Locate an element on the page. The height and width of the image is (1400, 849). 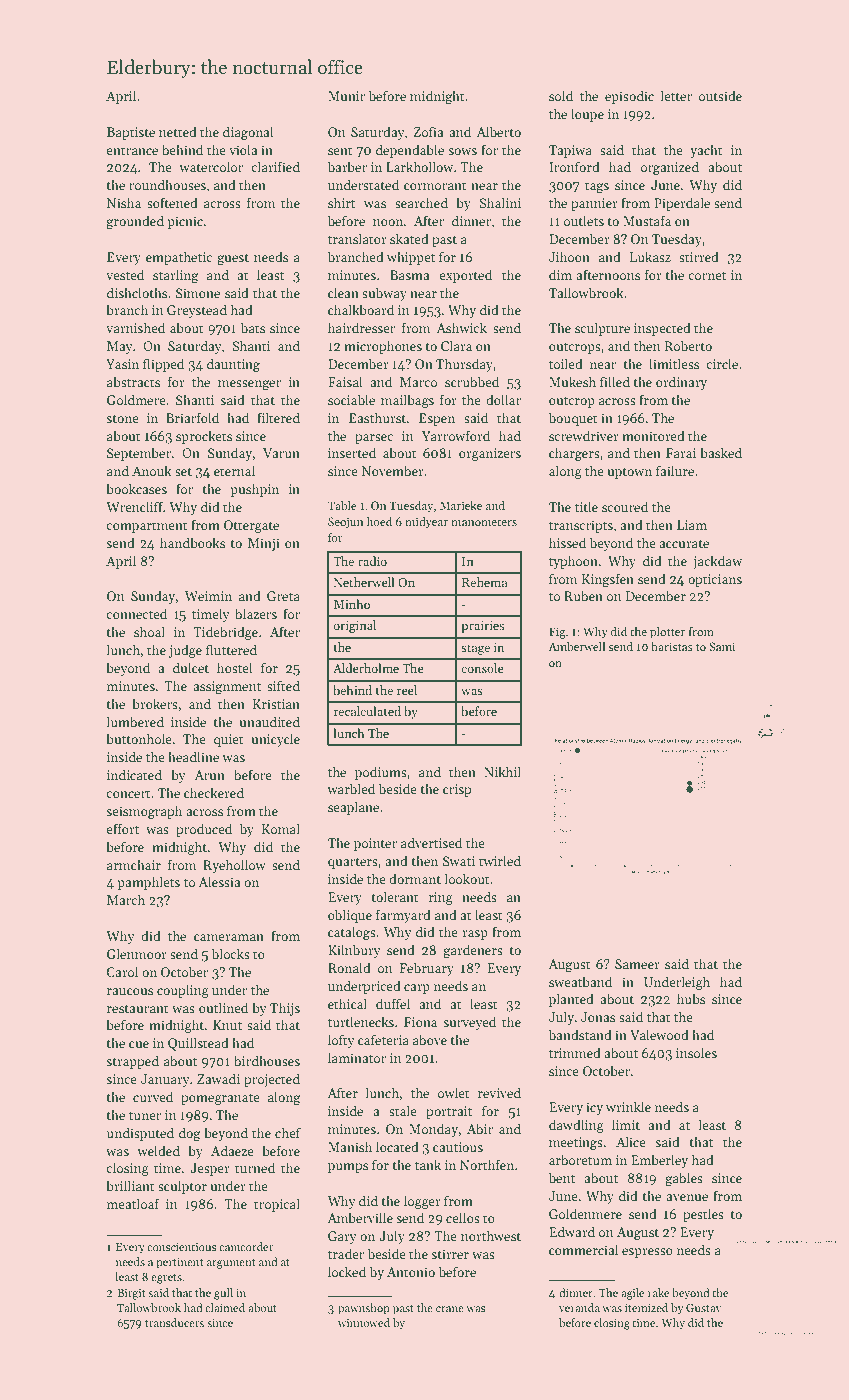
claimed is located at coordinates (225, 1307).
